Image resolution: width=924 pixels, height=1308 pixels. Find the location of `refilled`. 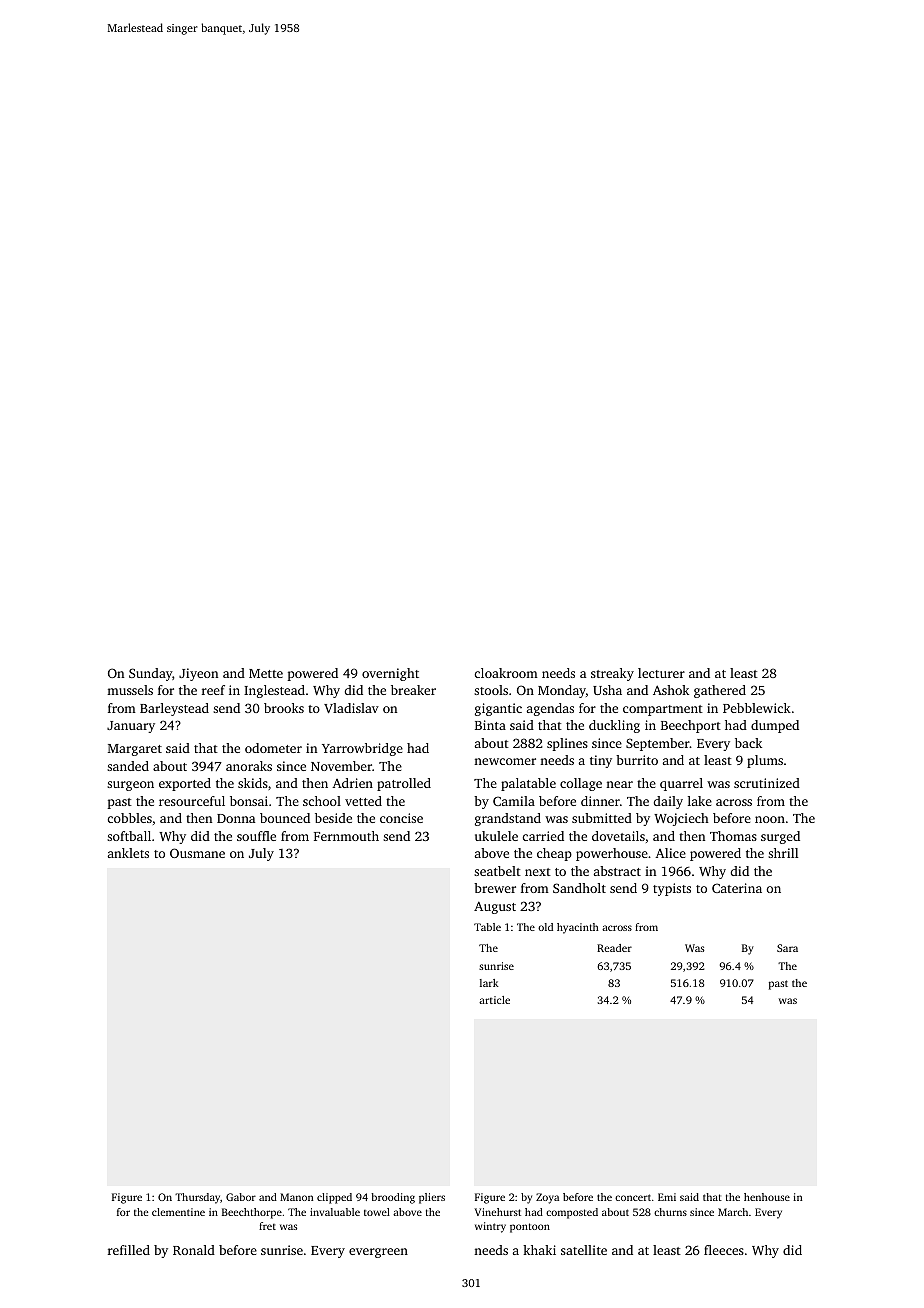

refilled is located at coordinates (129, 1250).
